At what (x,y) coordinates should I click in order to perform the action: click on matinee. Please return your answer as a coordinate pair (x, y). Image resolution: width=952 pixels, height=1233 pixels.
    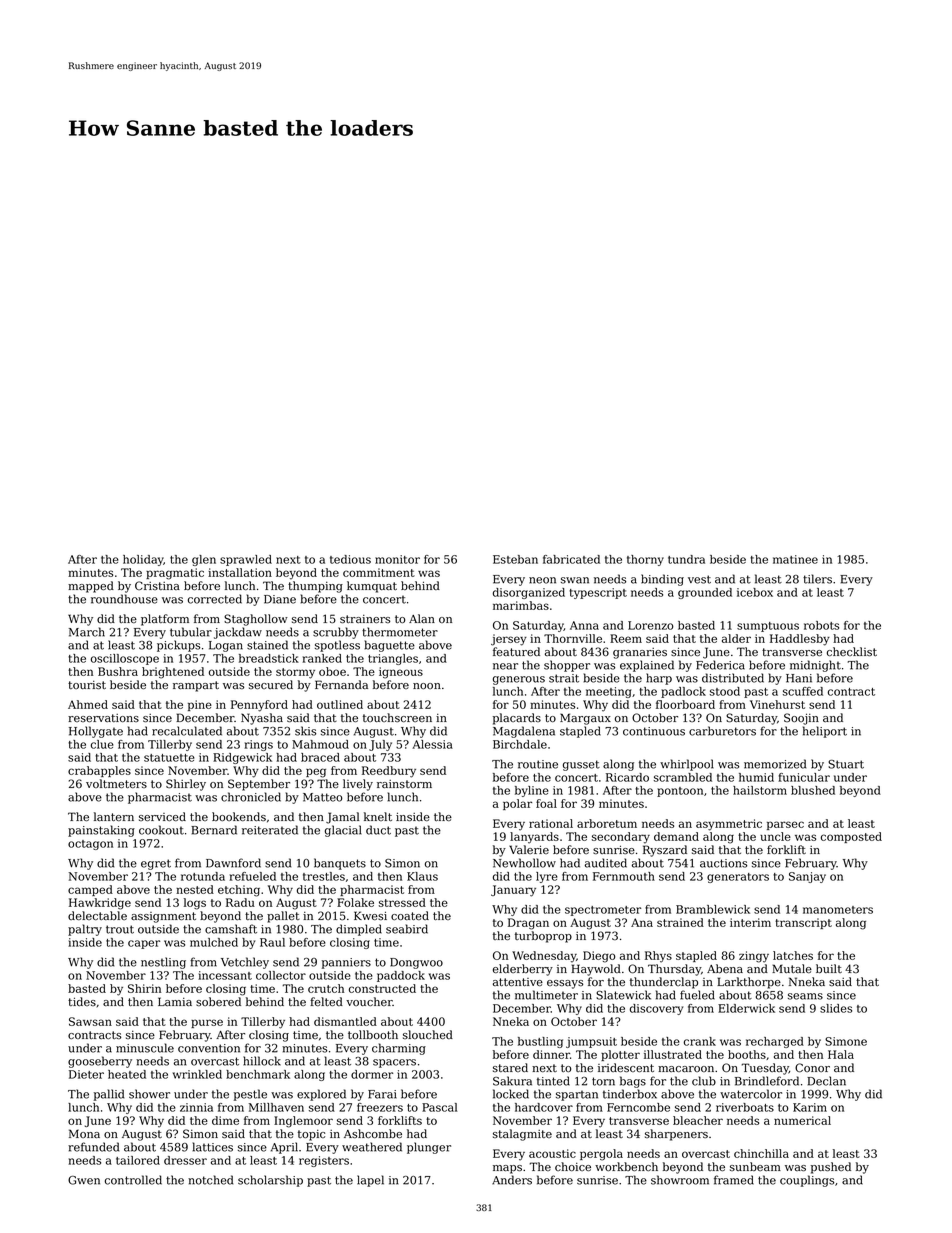
    Looking at the image, I should click on (795, 559).
